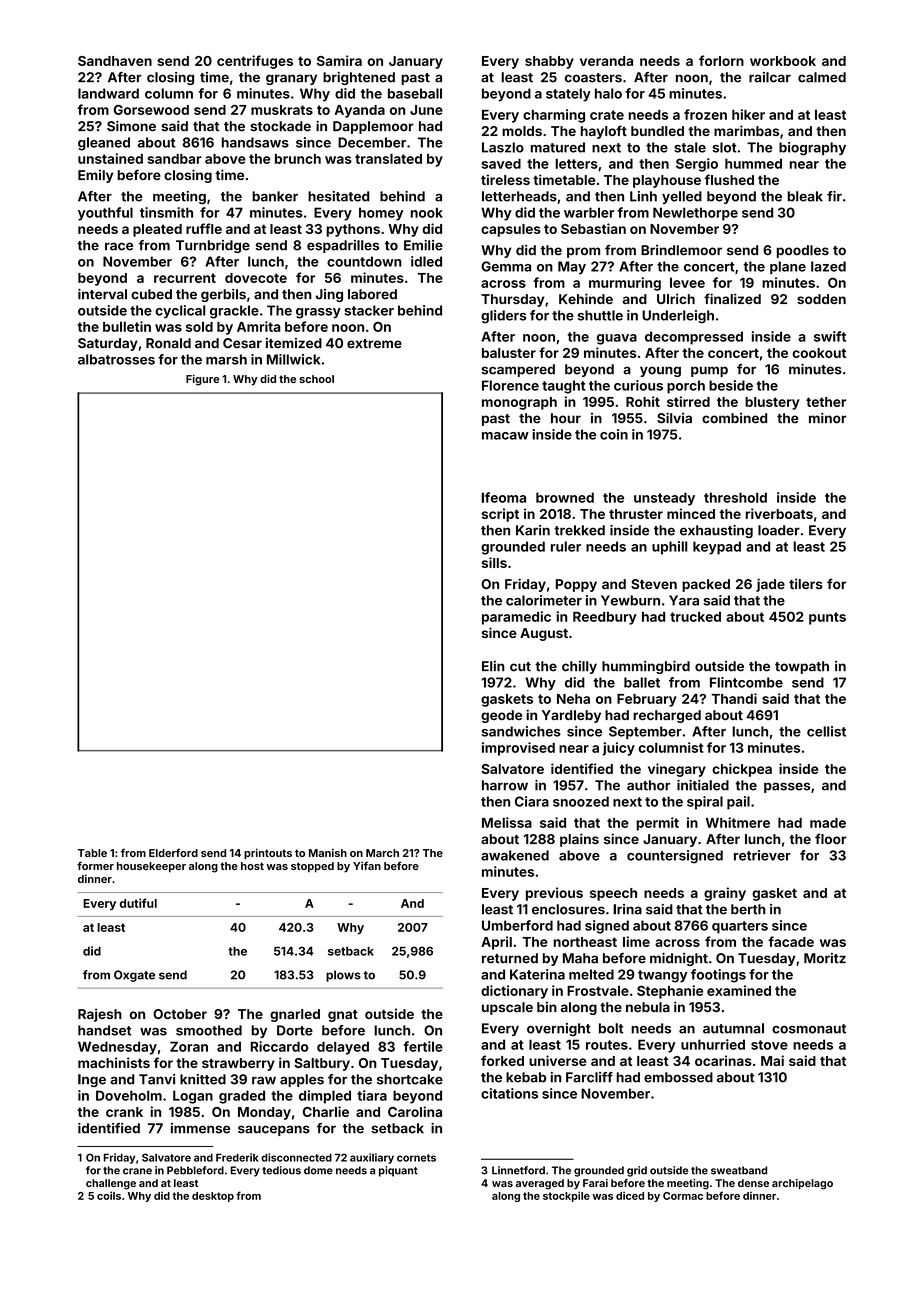  What do you see at coordinates (494, 562) in the screenshot?
I see `sills` at bounding box center [494, 562].
